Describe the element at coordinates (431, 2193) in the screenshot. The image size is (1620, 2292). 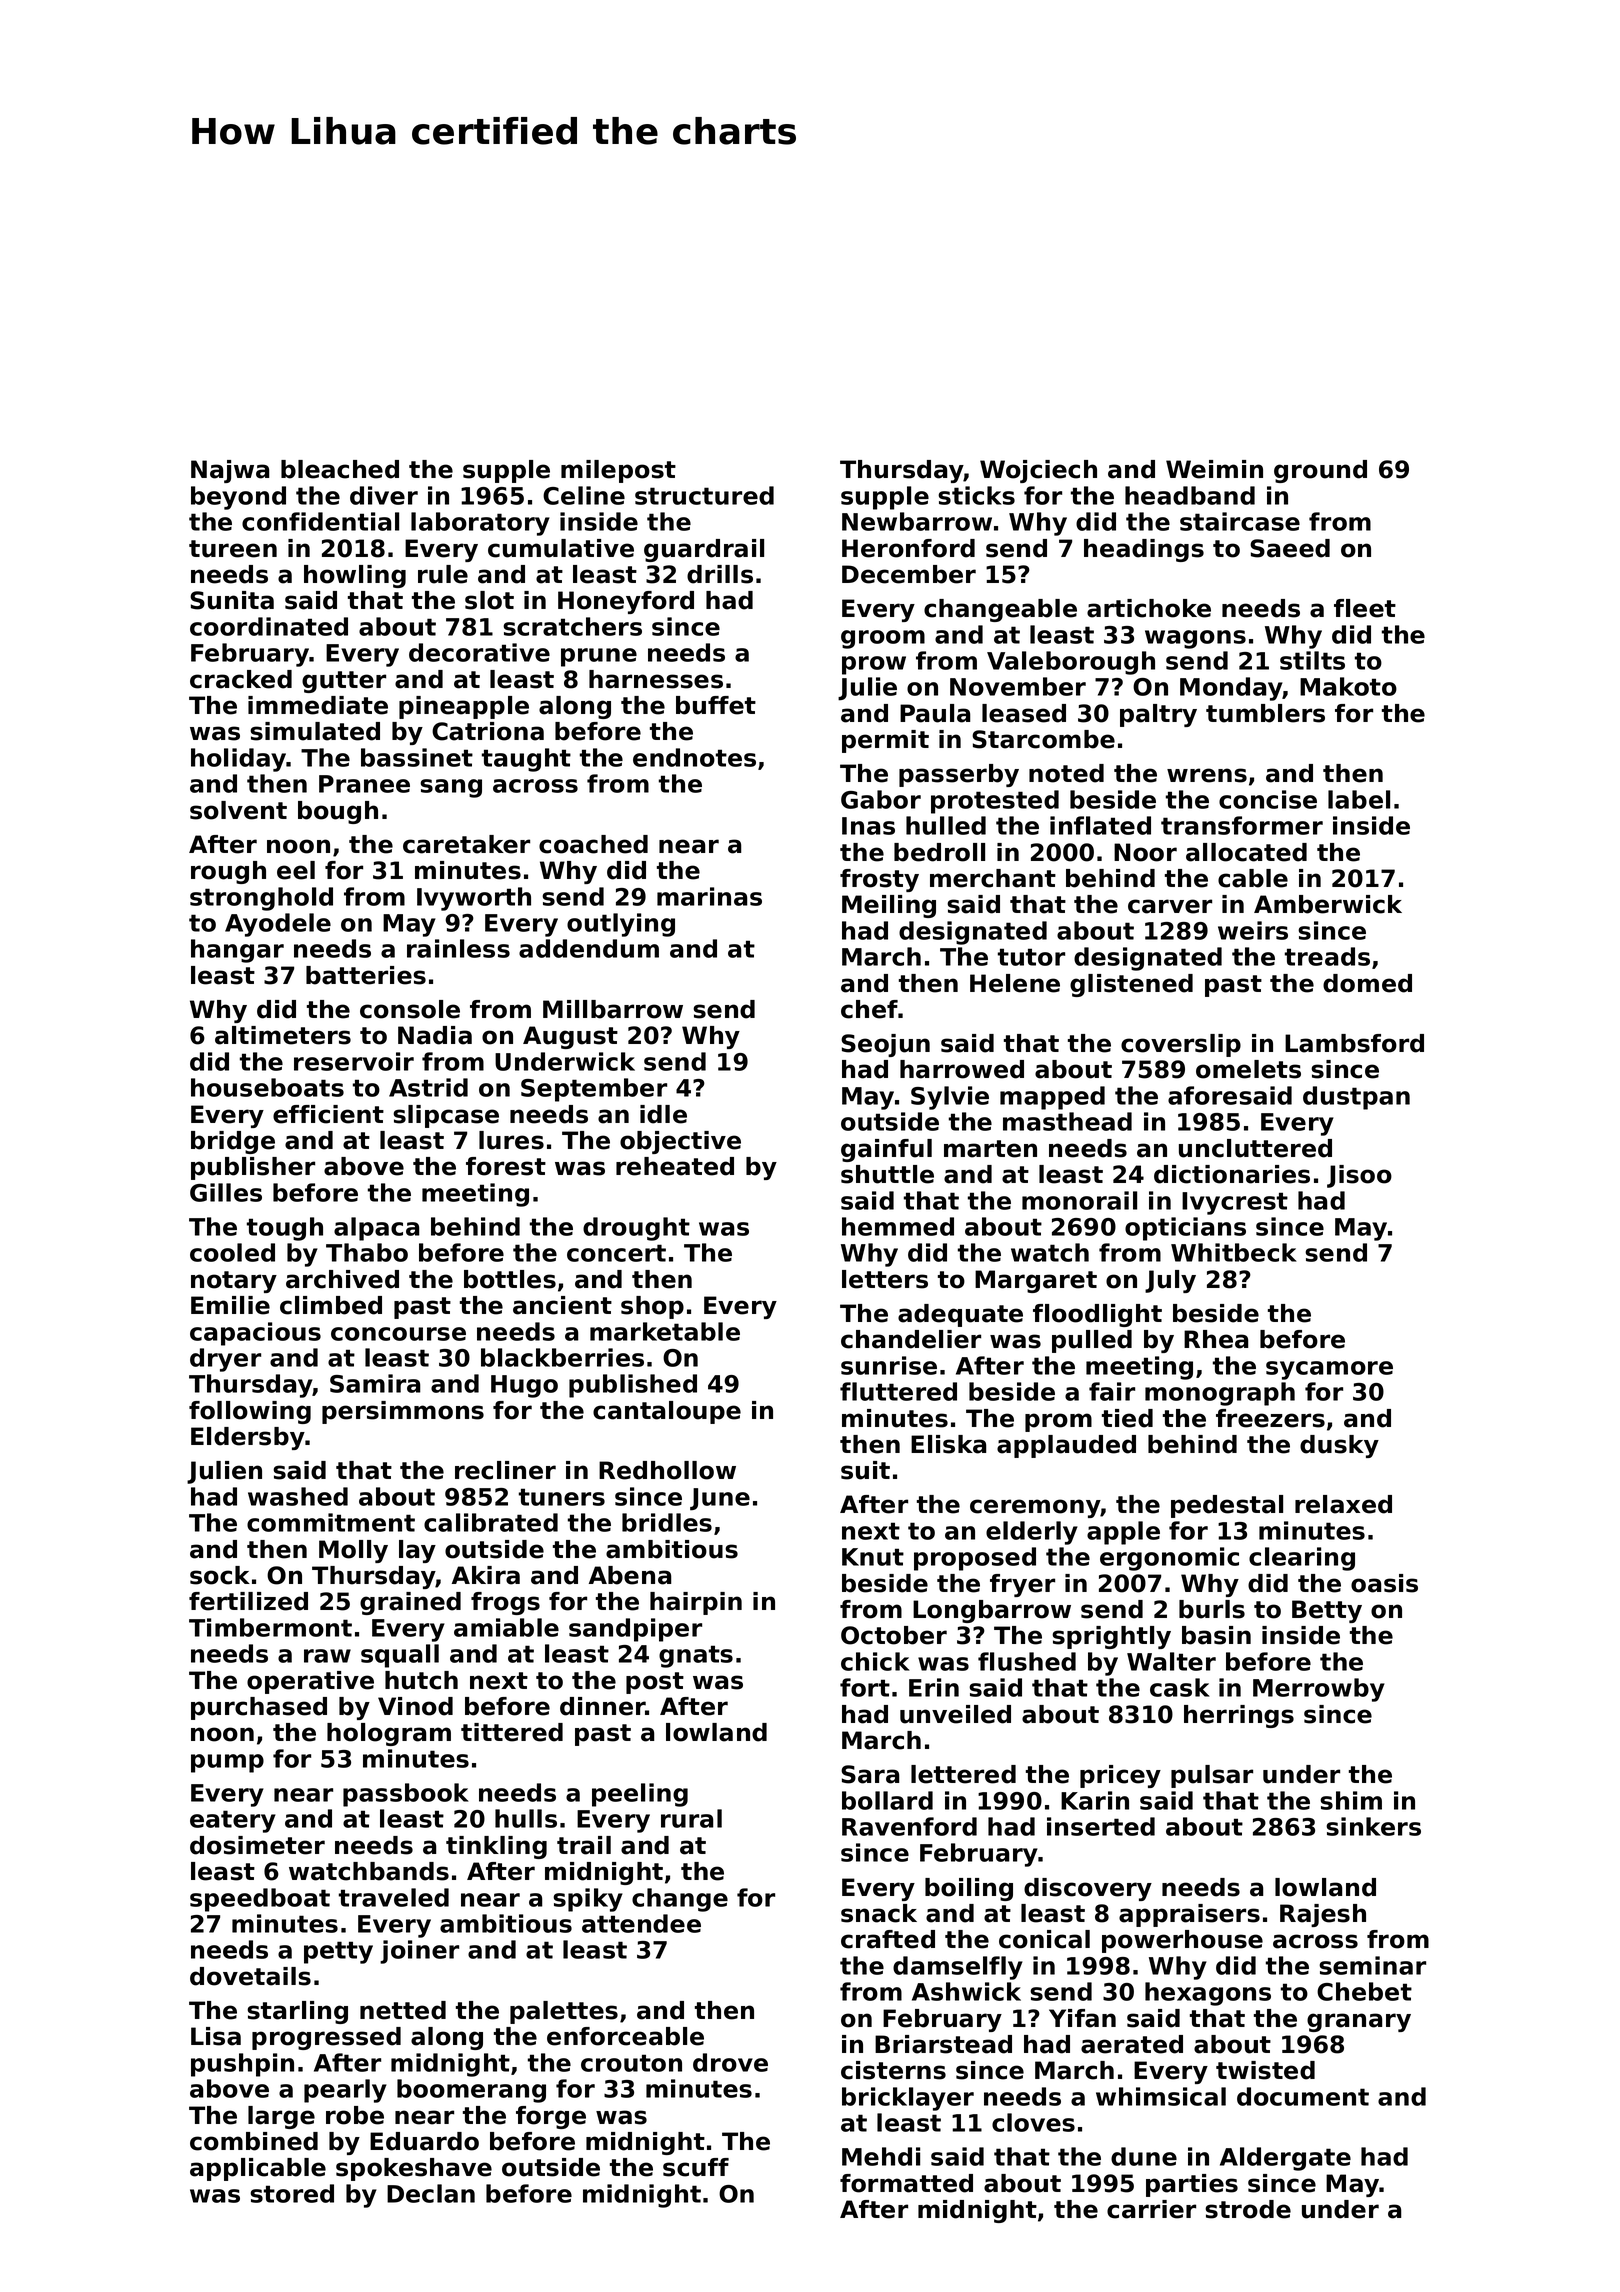
I see `Declan` at that location.
